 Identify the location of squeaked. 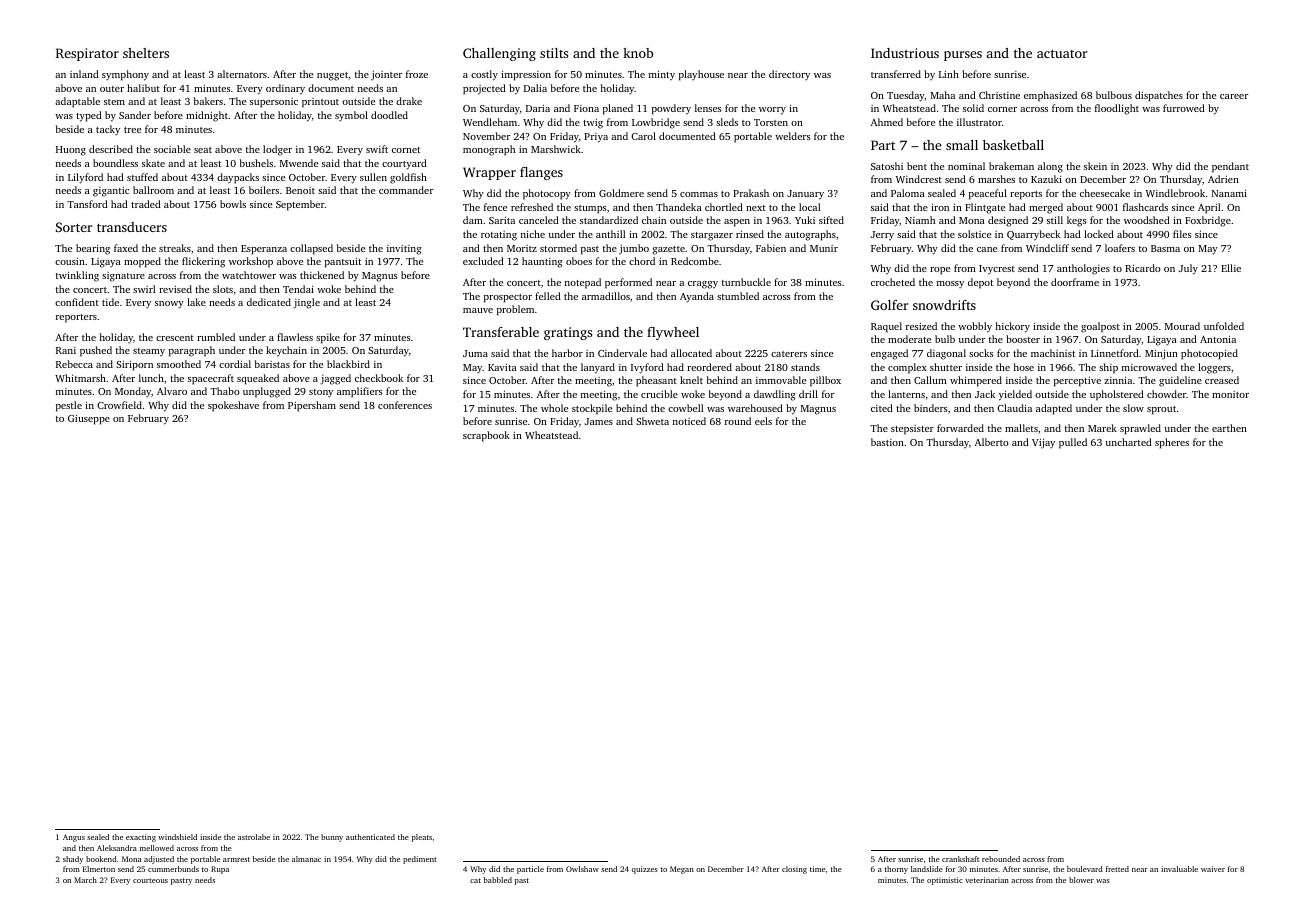
(258, 379).
